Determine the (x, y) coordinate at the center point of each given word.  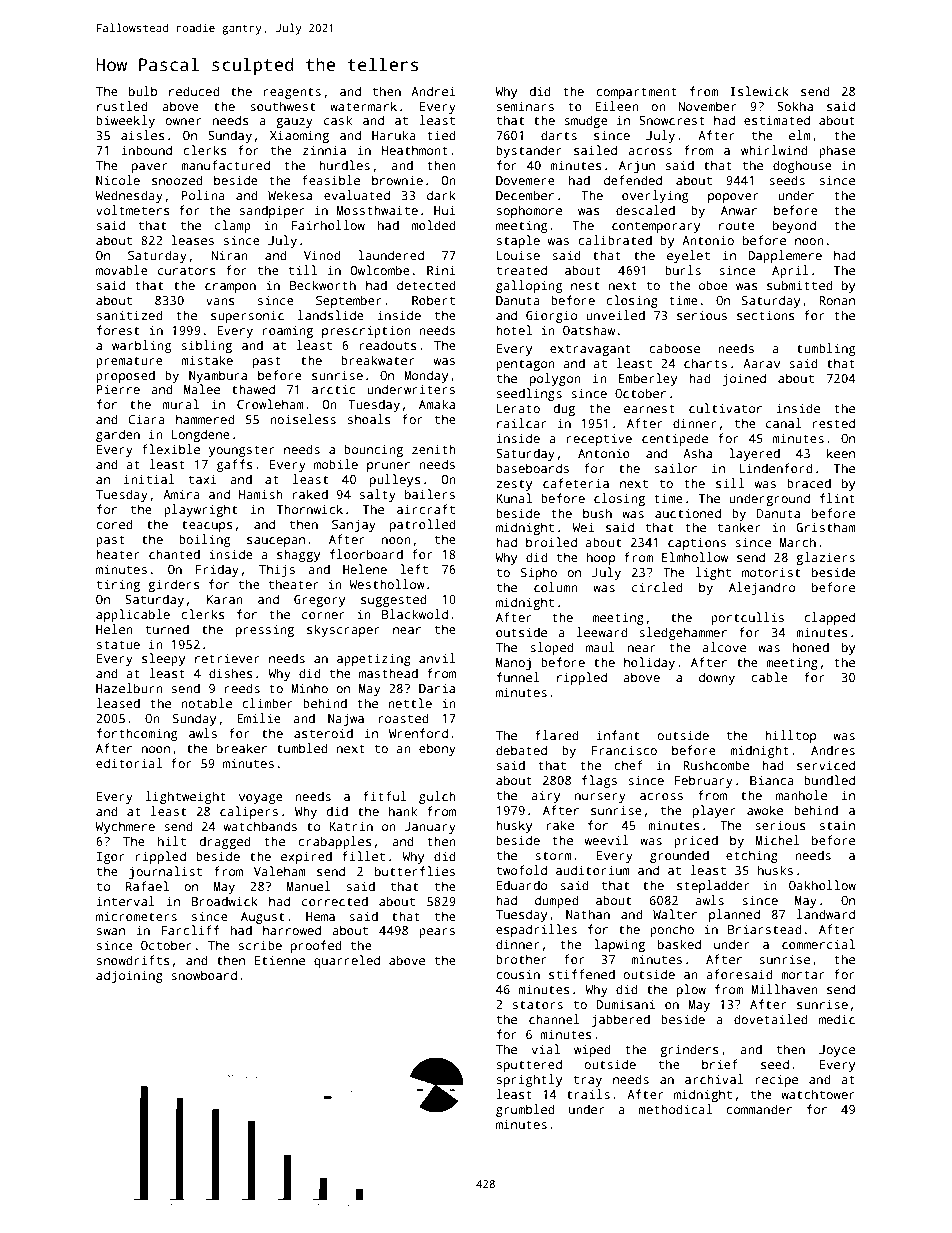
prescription (366, 331)
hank (403, 811)
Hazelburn (129, 688)
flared (557, 735)
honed (811, 647)
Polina (203, 195)
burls (683, 270)
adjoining (129, 976)
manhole (801, 795)
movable (122, 270)
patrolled (423, 525)
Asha (697, 453)
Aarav (761, 363)
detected (426, 285)
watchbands (260, 826)
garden (118, 435)
